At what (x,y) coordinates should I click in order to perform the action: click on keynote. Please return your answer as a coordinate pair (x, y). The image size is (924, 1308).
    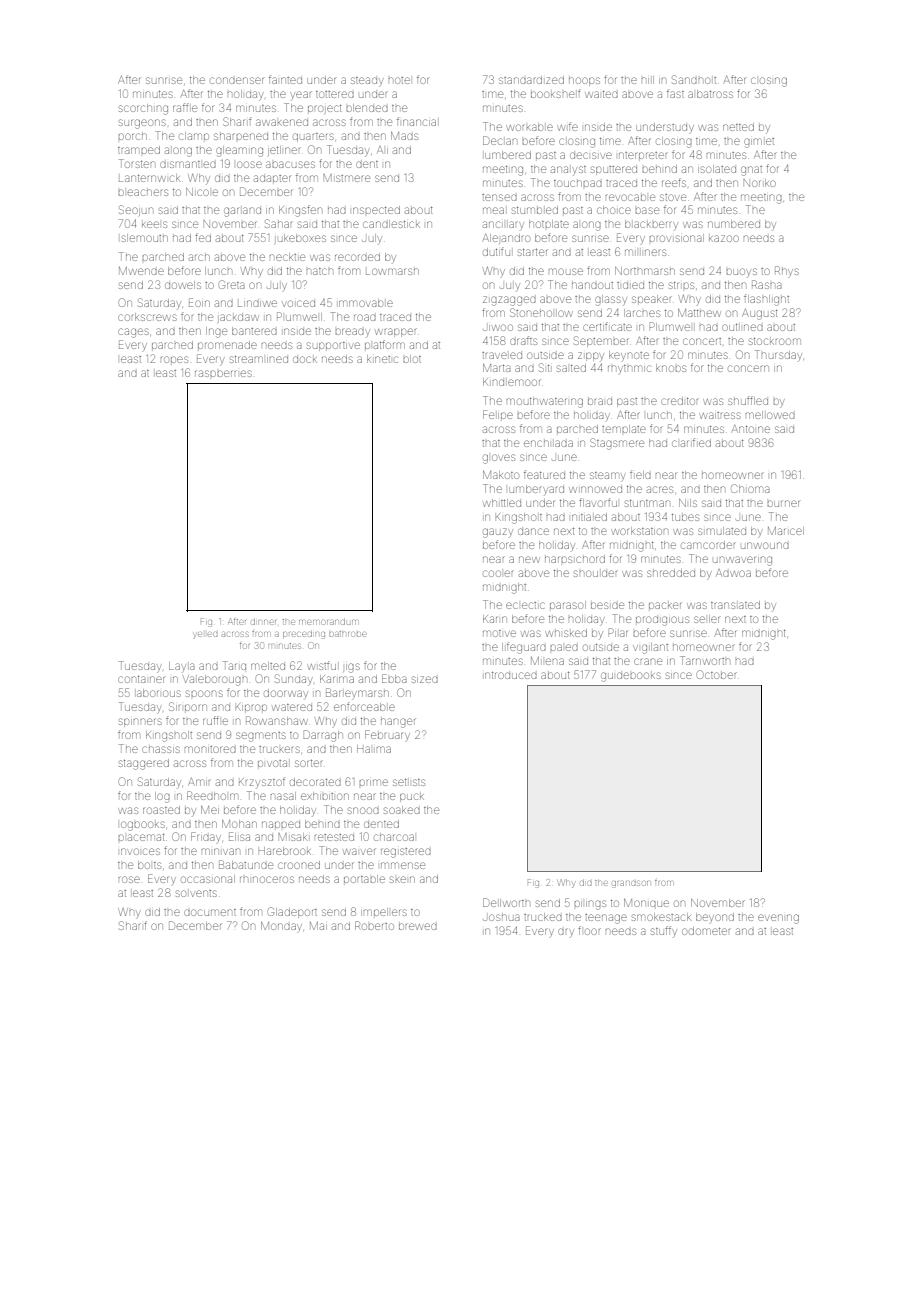
    Looking at the image, I should click on (629, 355).
